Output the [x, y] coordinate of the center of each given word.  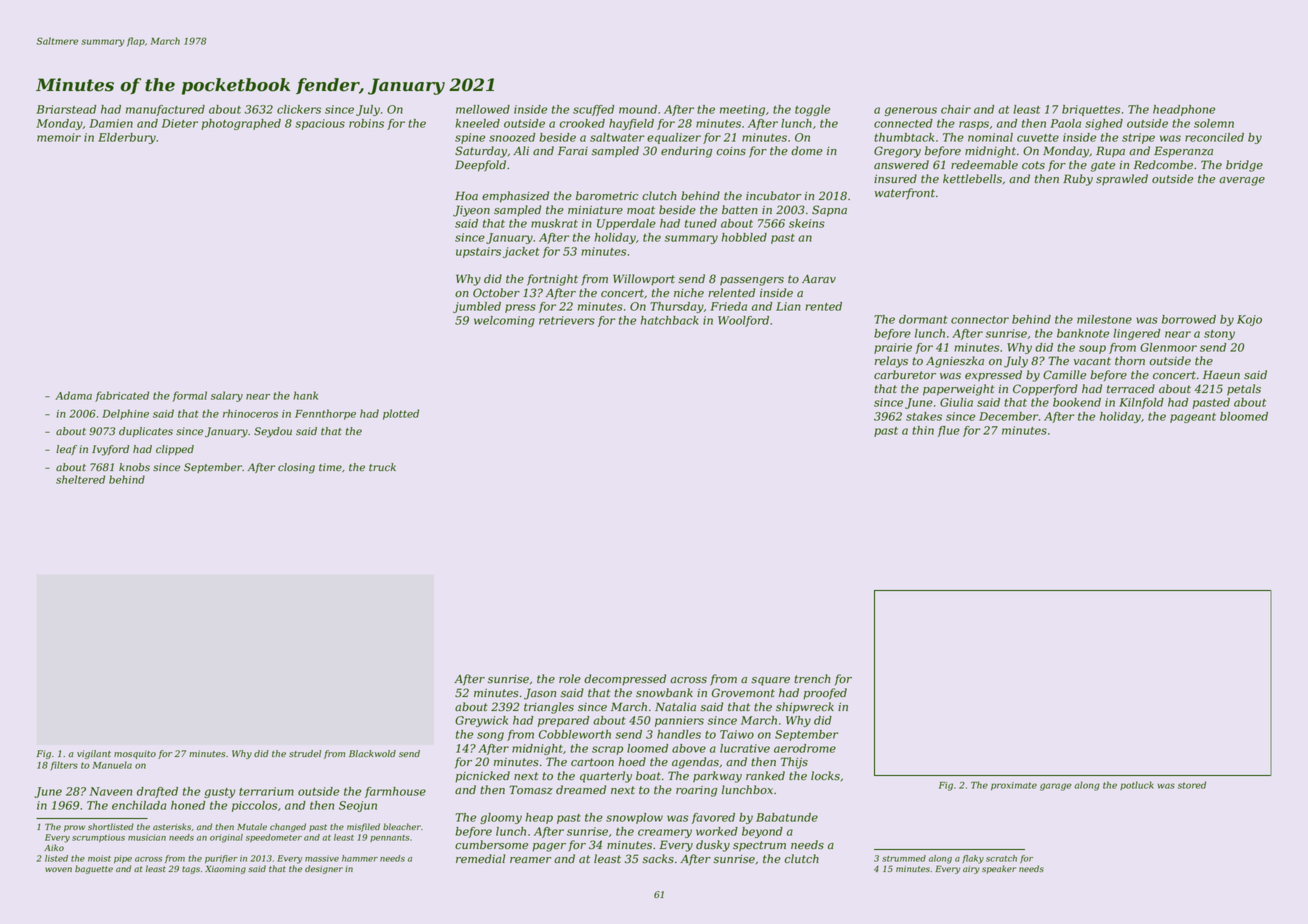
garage [1056, 787]
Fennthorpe [325, 414]
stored [1192, 785]
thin [923, 430]
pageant [1193, 418]
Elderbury [127, 138]
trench [812, 679]
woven [58, 869]
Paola [1065, 123]
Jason [540, 694]
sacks [658, 859]
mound [638, 109]
